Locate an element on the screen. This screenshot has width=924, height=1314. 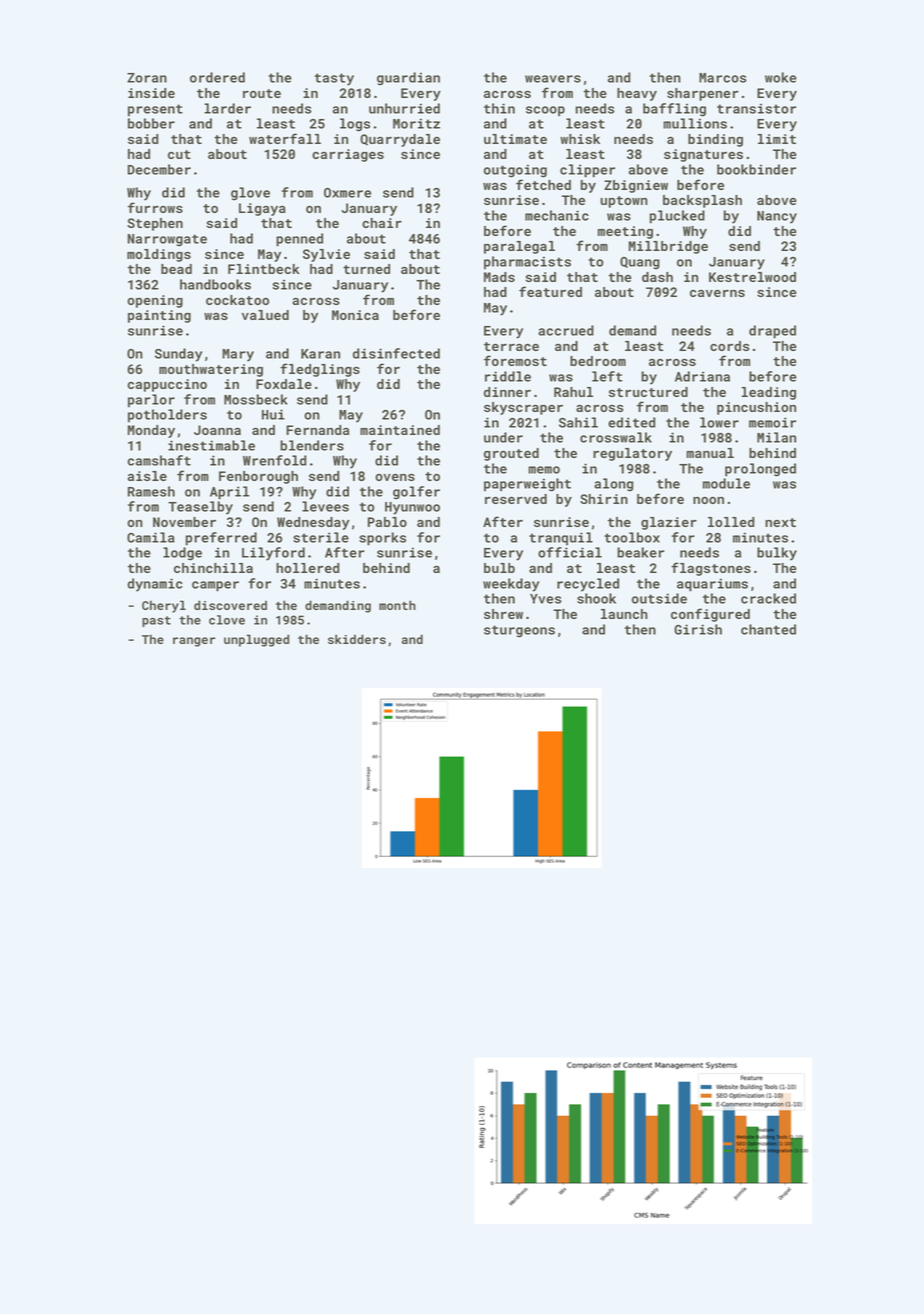
module is located at coordinates (726, 483).
